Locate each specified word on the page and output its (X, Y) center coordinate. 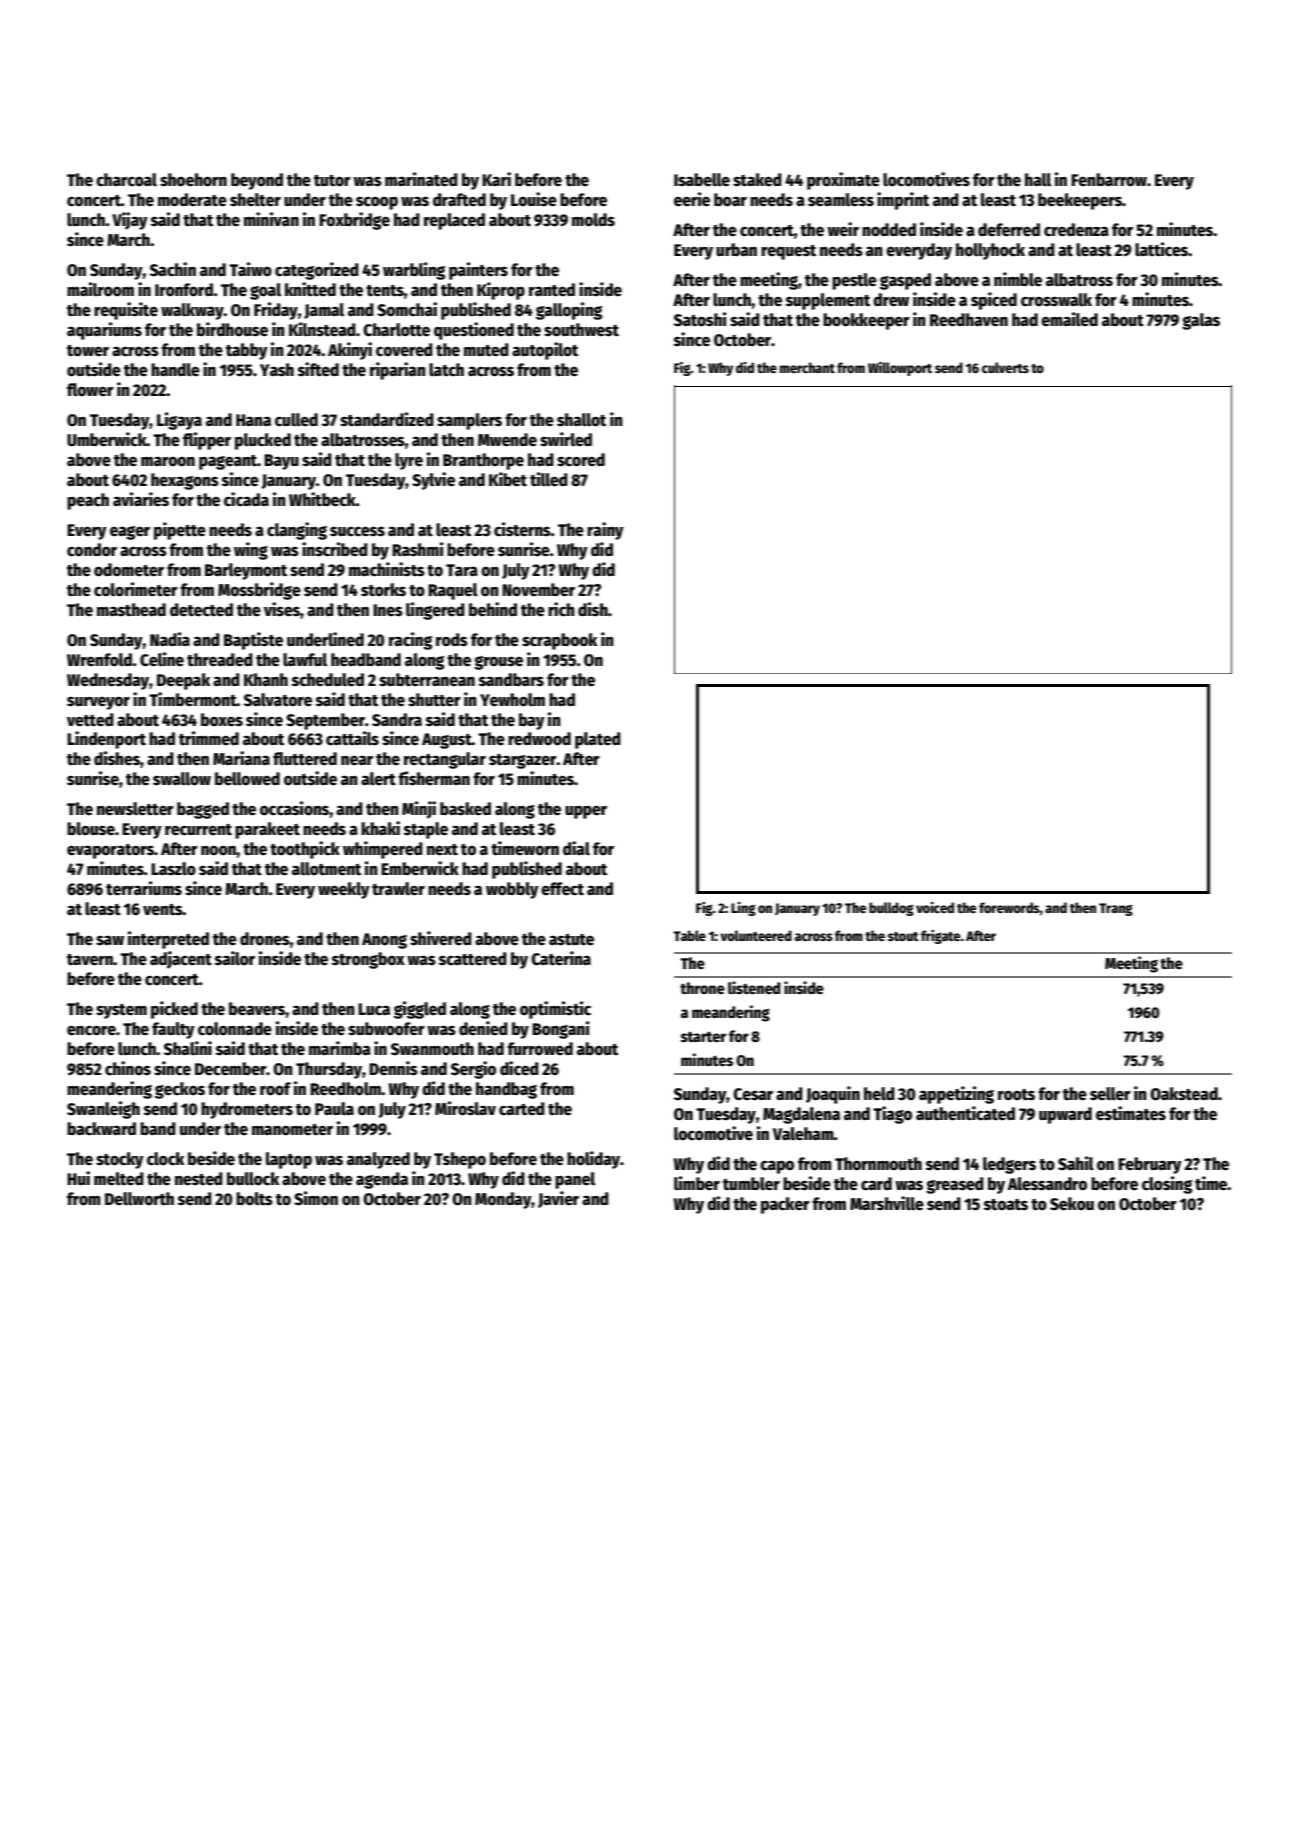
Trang (1116, 909)
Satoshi (700, 319)
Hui (78, 1178)
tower (88, 351)
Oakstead (1184, 1094)
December (231, 1069)
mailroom (100, 289)
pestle (854, 281)
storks (383, 590)
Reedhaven (969, 320)
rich (561, 609)
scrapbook (559, 641)
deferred (1009, 230)
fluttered (305, 759)
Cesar (753, 1094)
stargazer (523, 761)
